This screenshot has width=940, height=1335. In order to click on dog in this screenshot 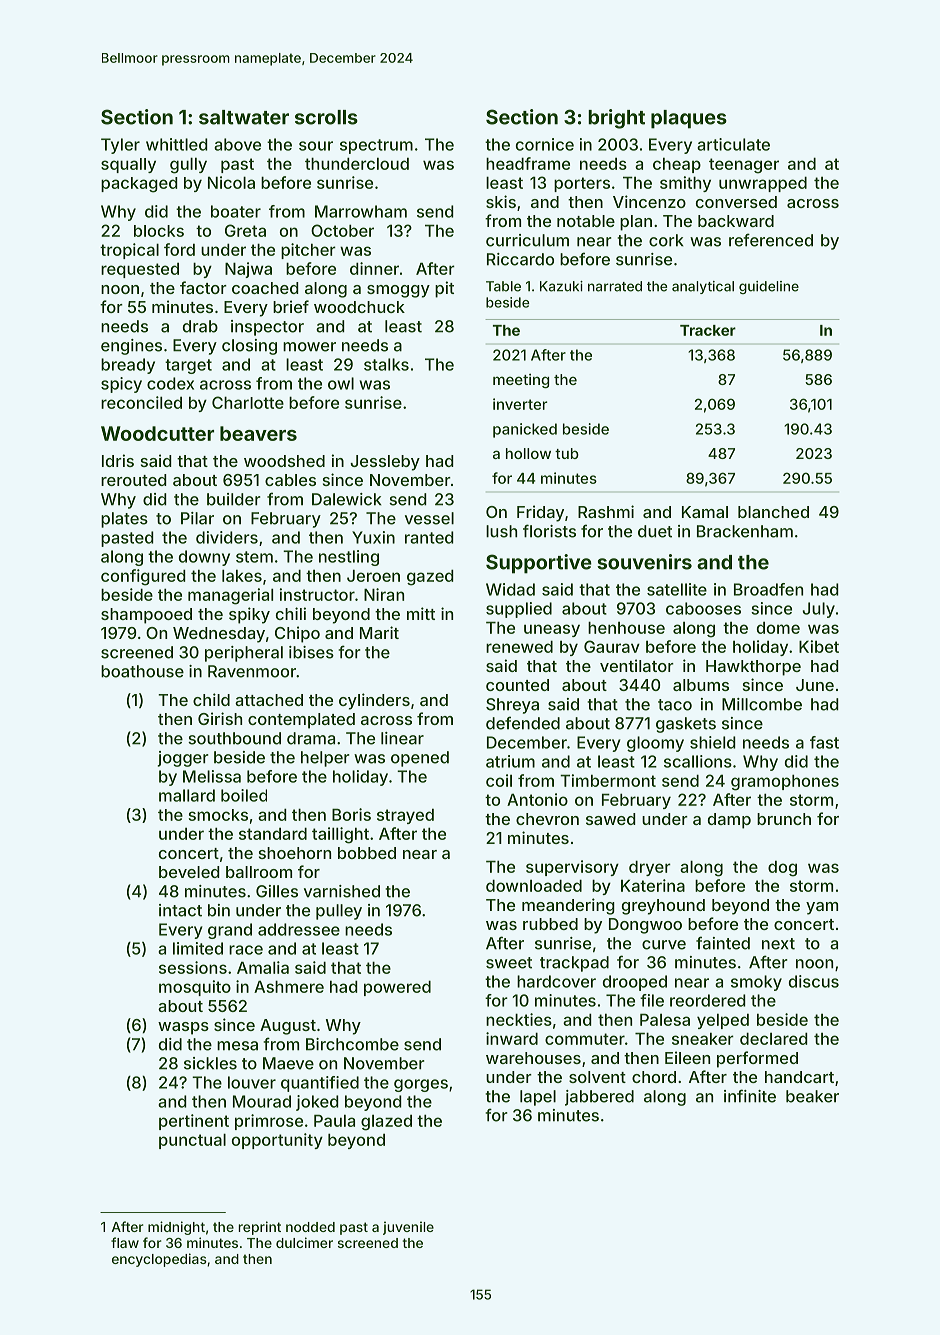, I will do `click(782, 868)`.
